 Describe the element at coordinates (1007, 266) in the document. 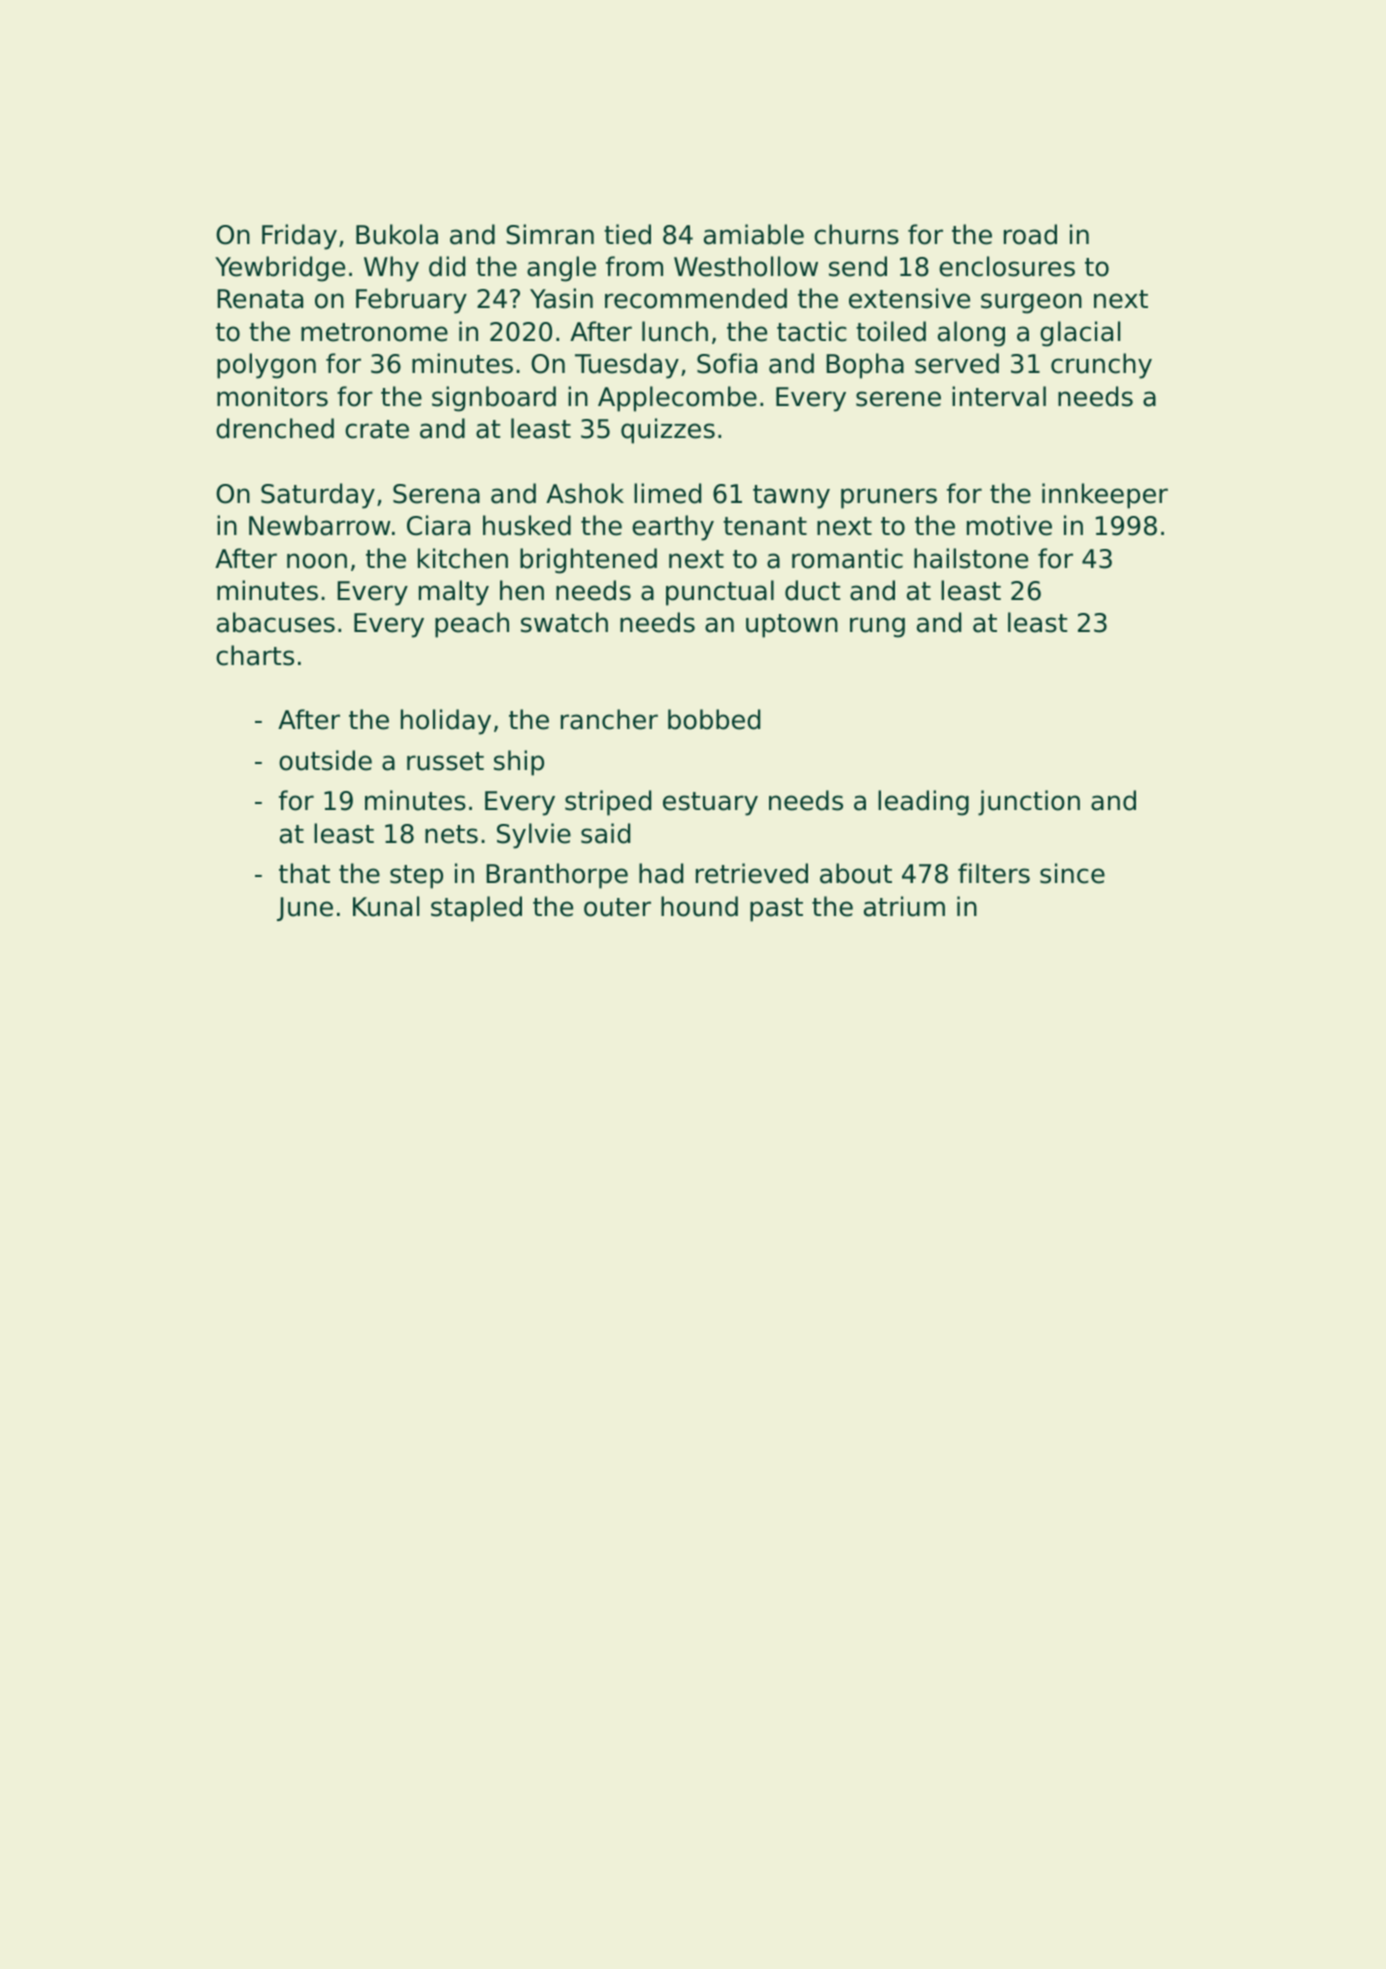

I see `enclosures` at that location.
